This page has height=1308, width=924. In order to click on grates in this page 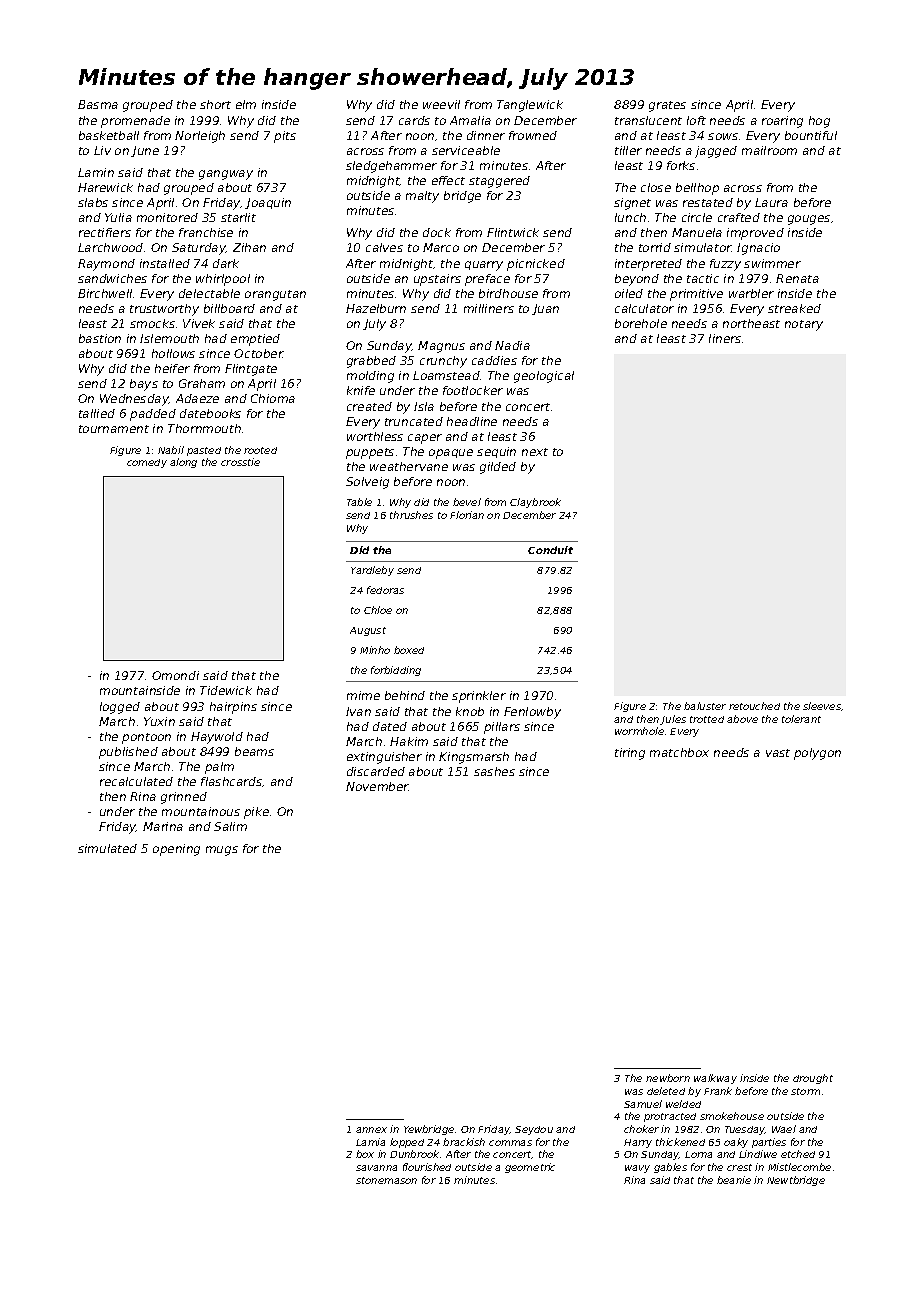, I will do `click(667, 106)`.
